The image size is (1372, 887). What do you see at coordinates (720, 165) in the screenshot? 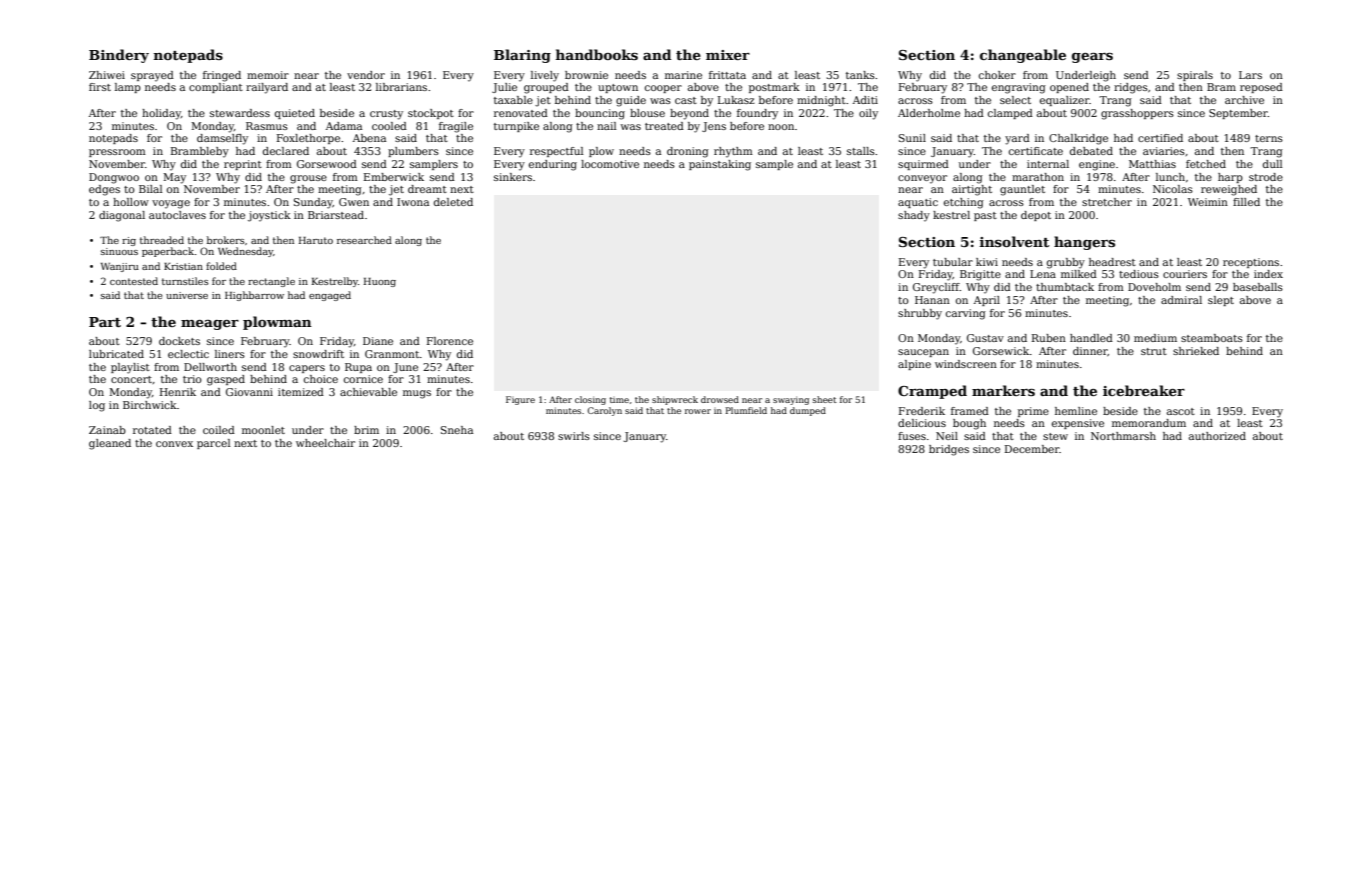
I see `painstaking` at bounding box center [720, 165].
